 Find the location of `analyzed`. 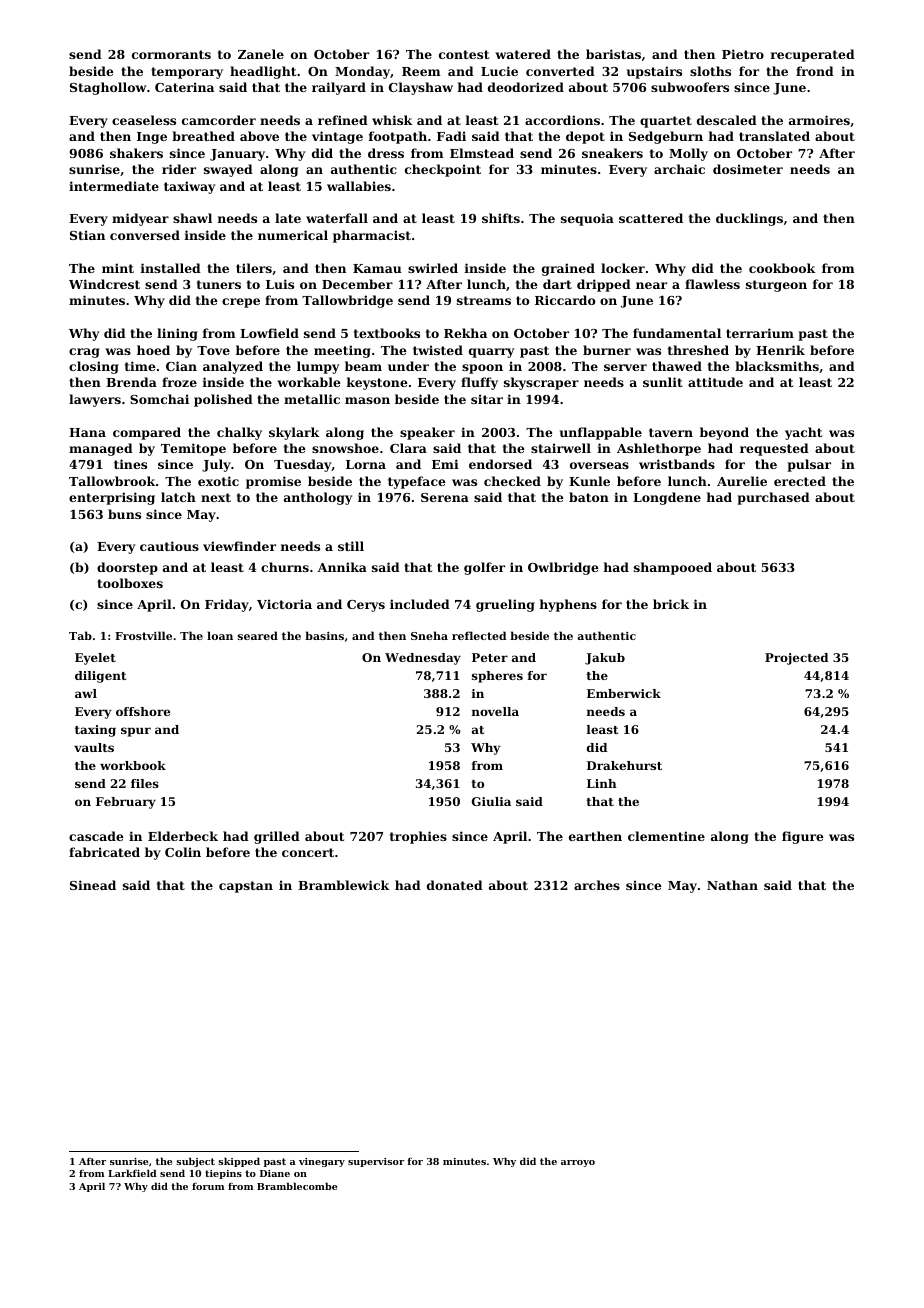

analyzed is located at coordinates (233, 367).
